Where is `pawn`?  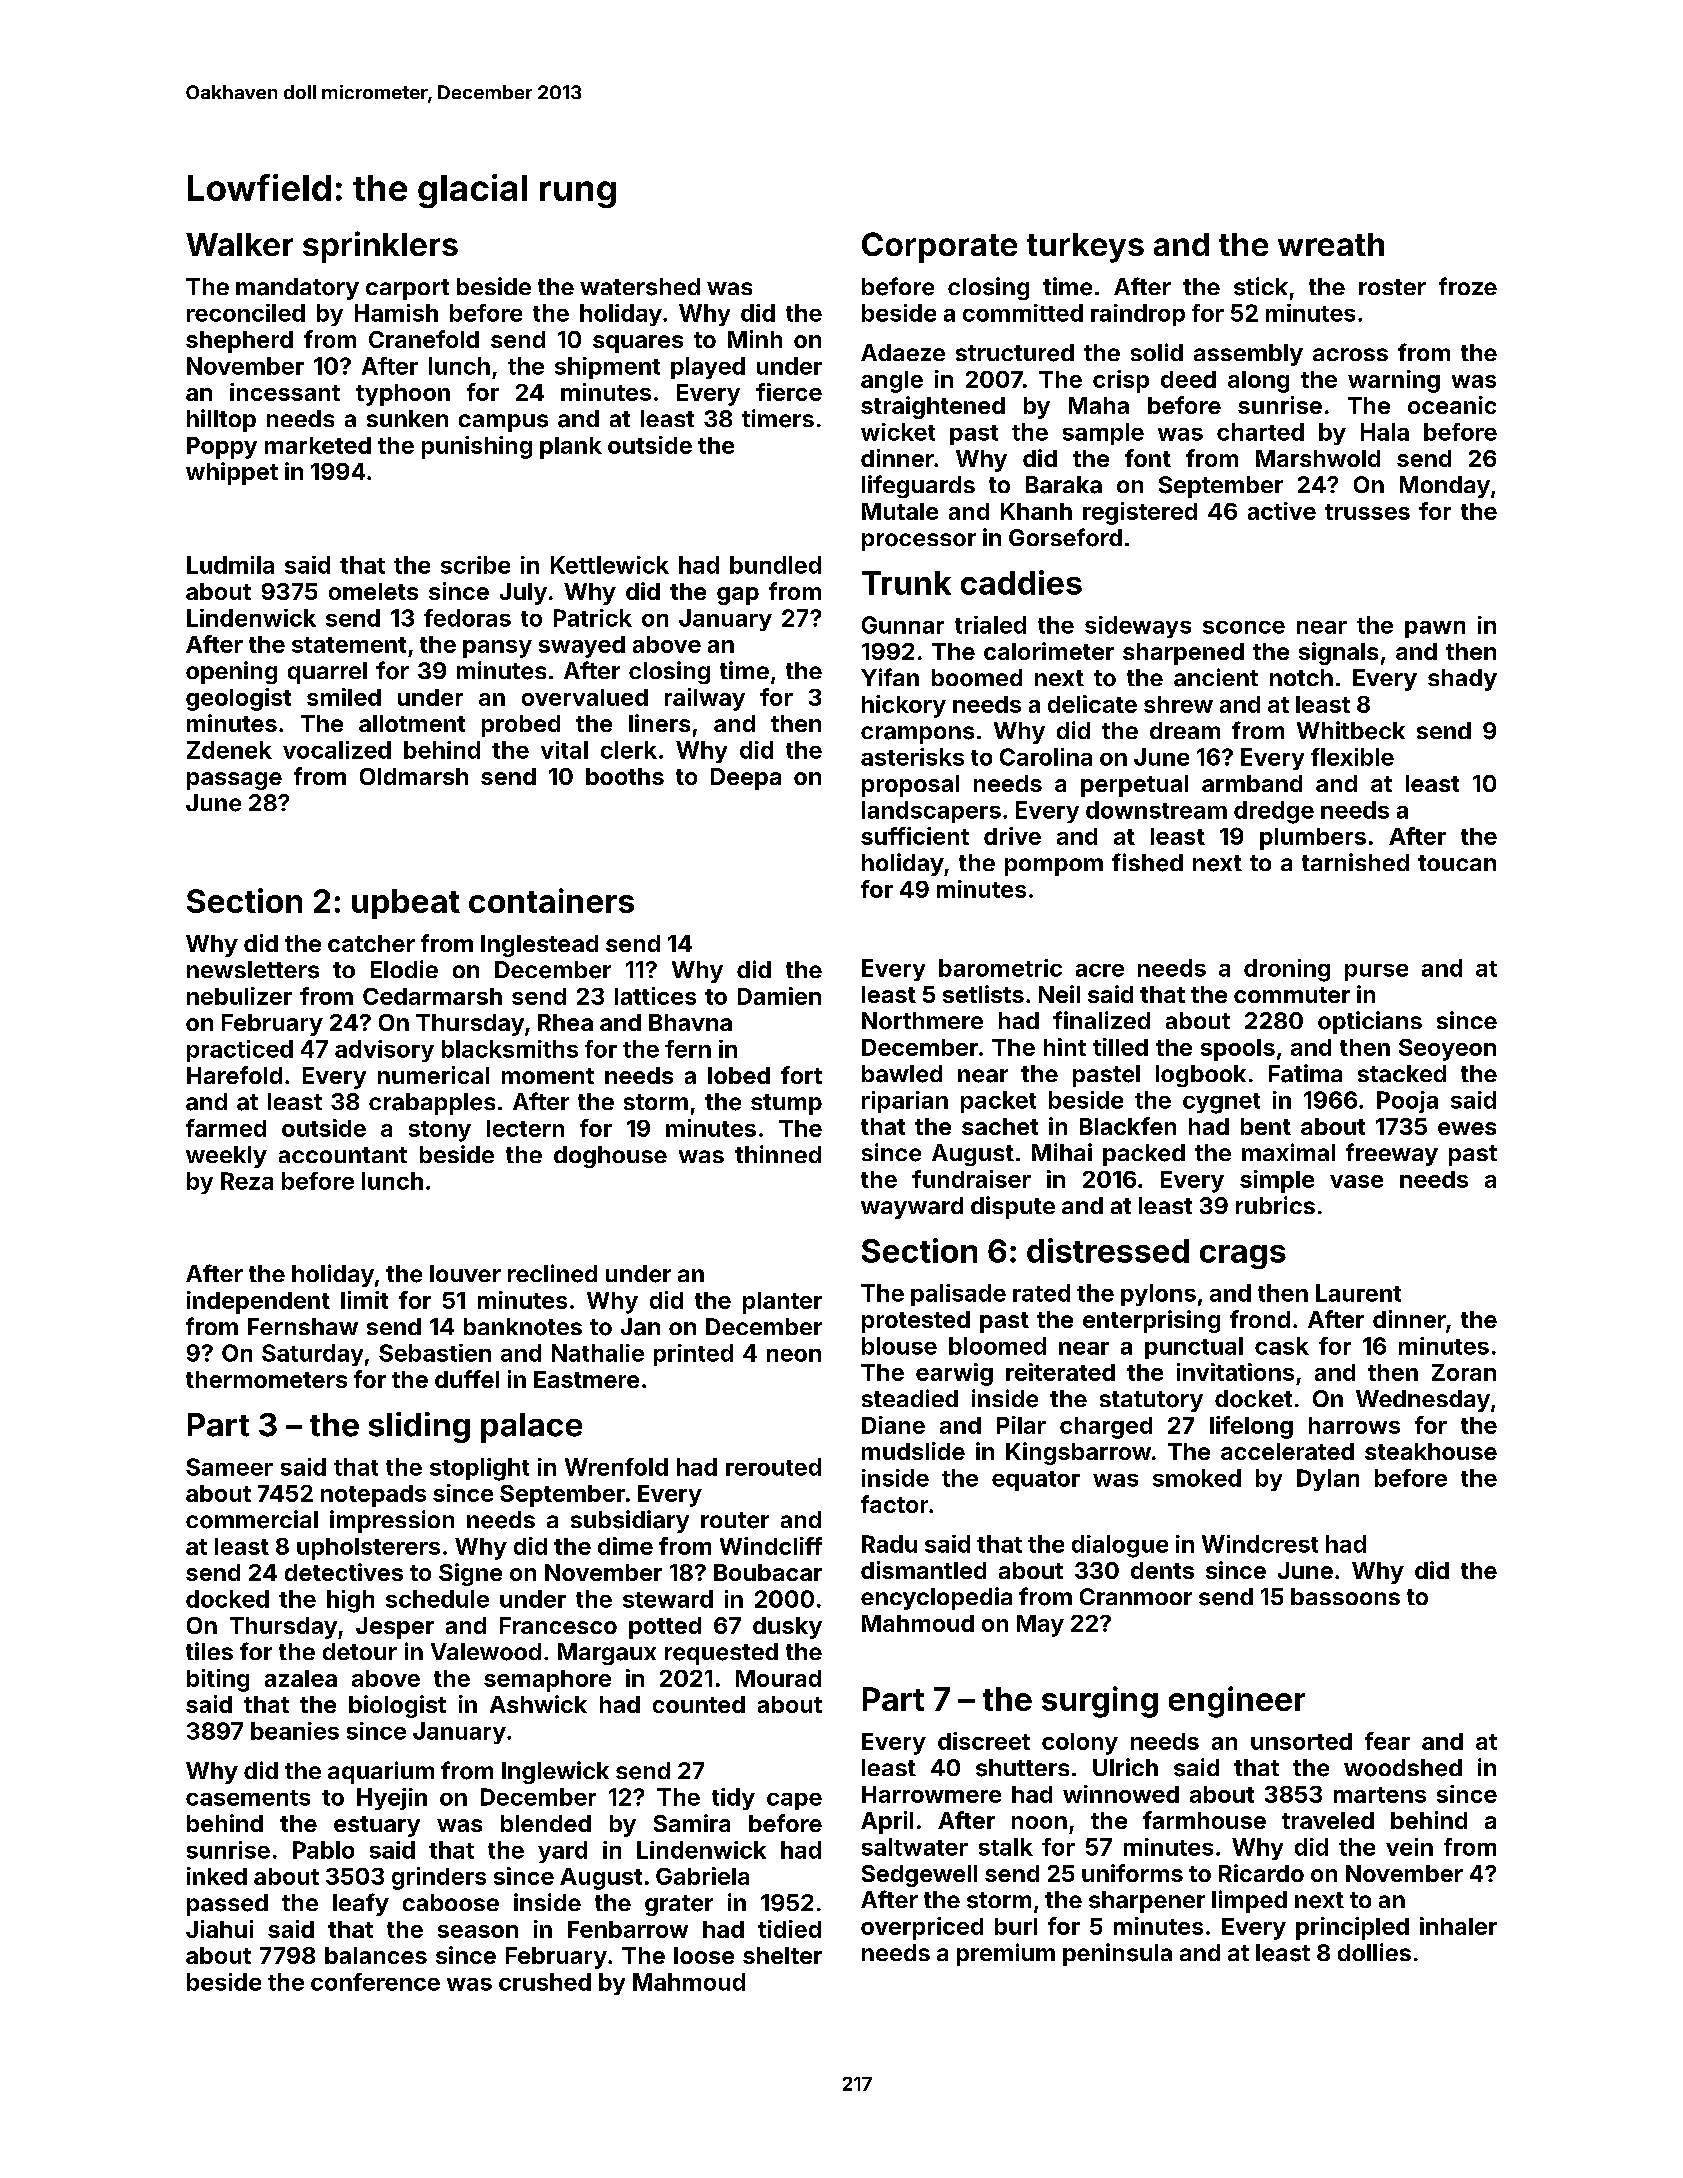 pawn is located at coordinates (1435, 629).
